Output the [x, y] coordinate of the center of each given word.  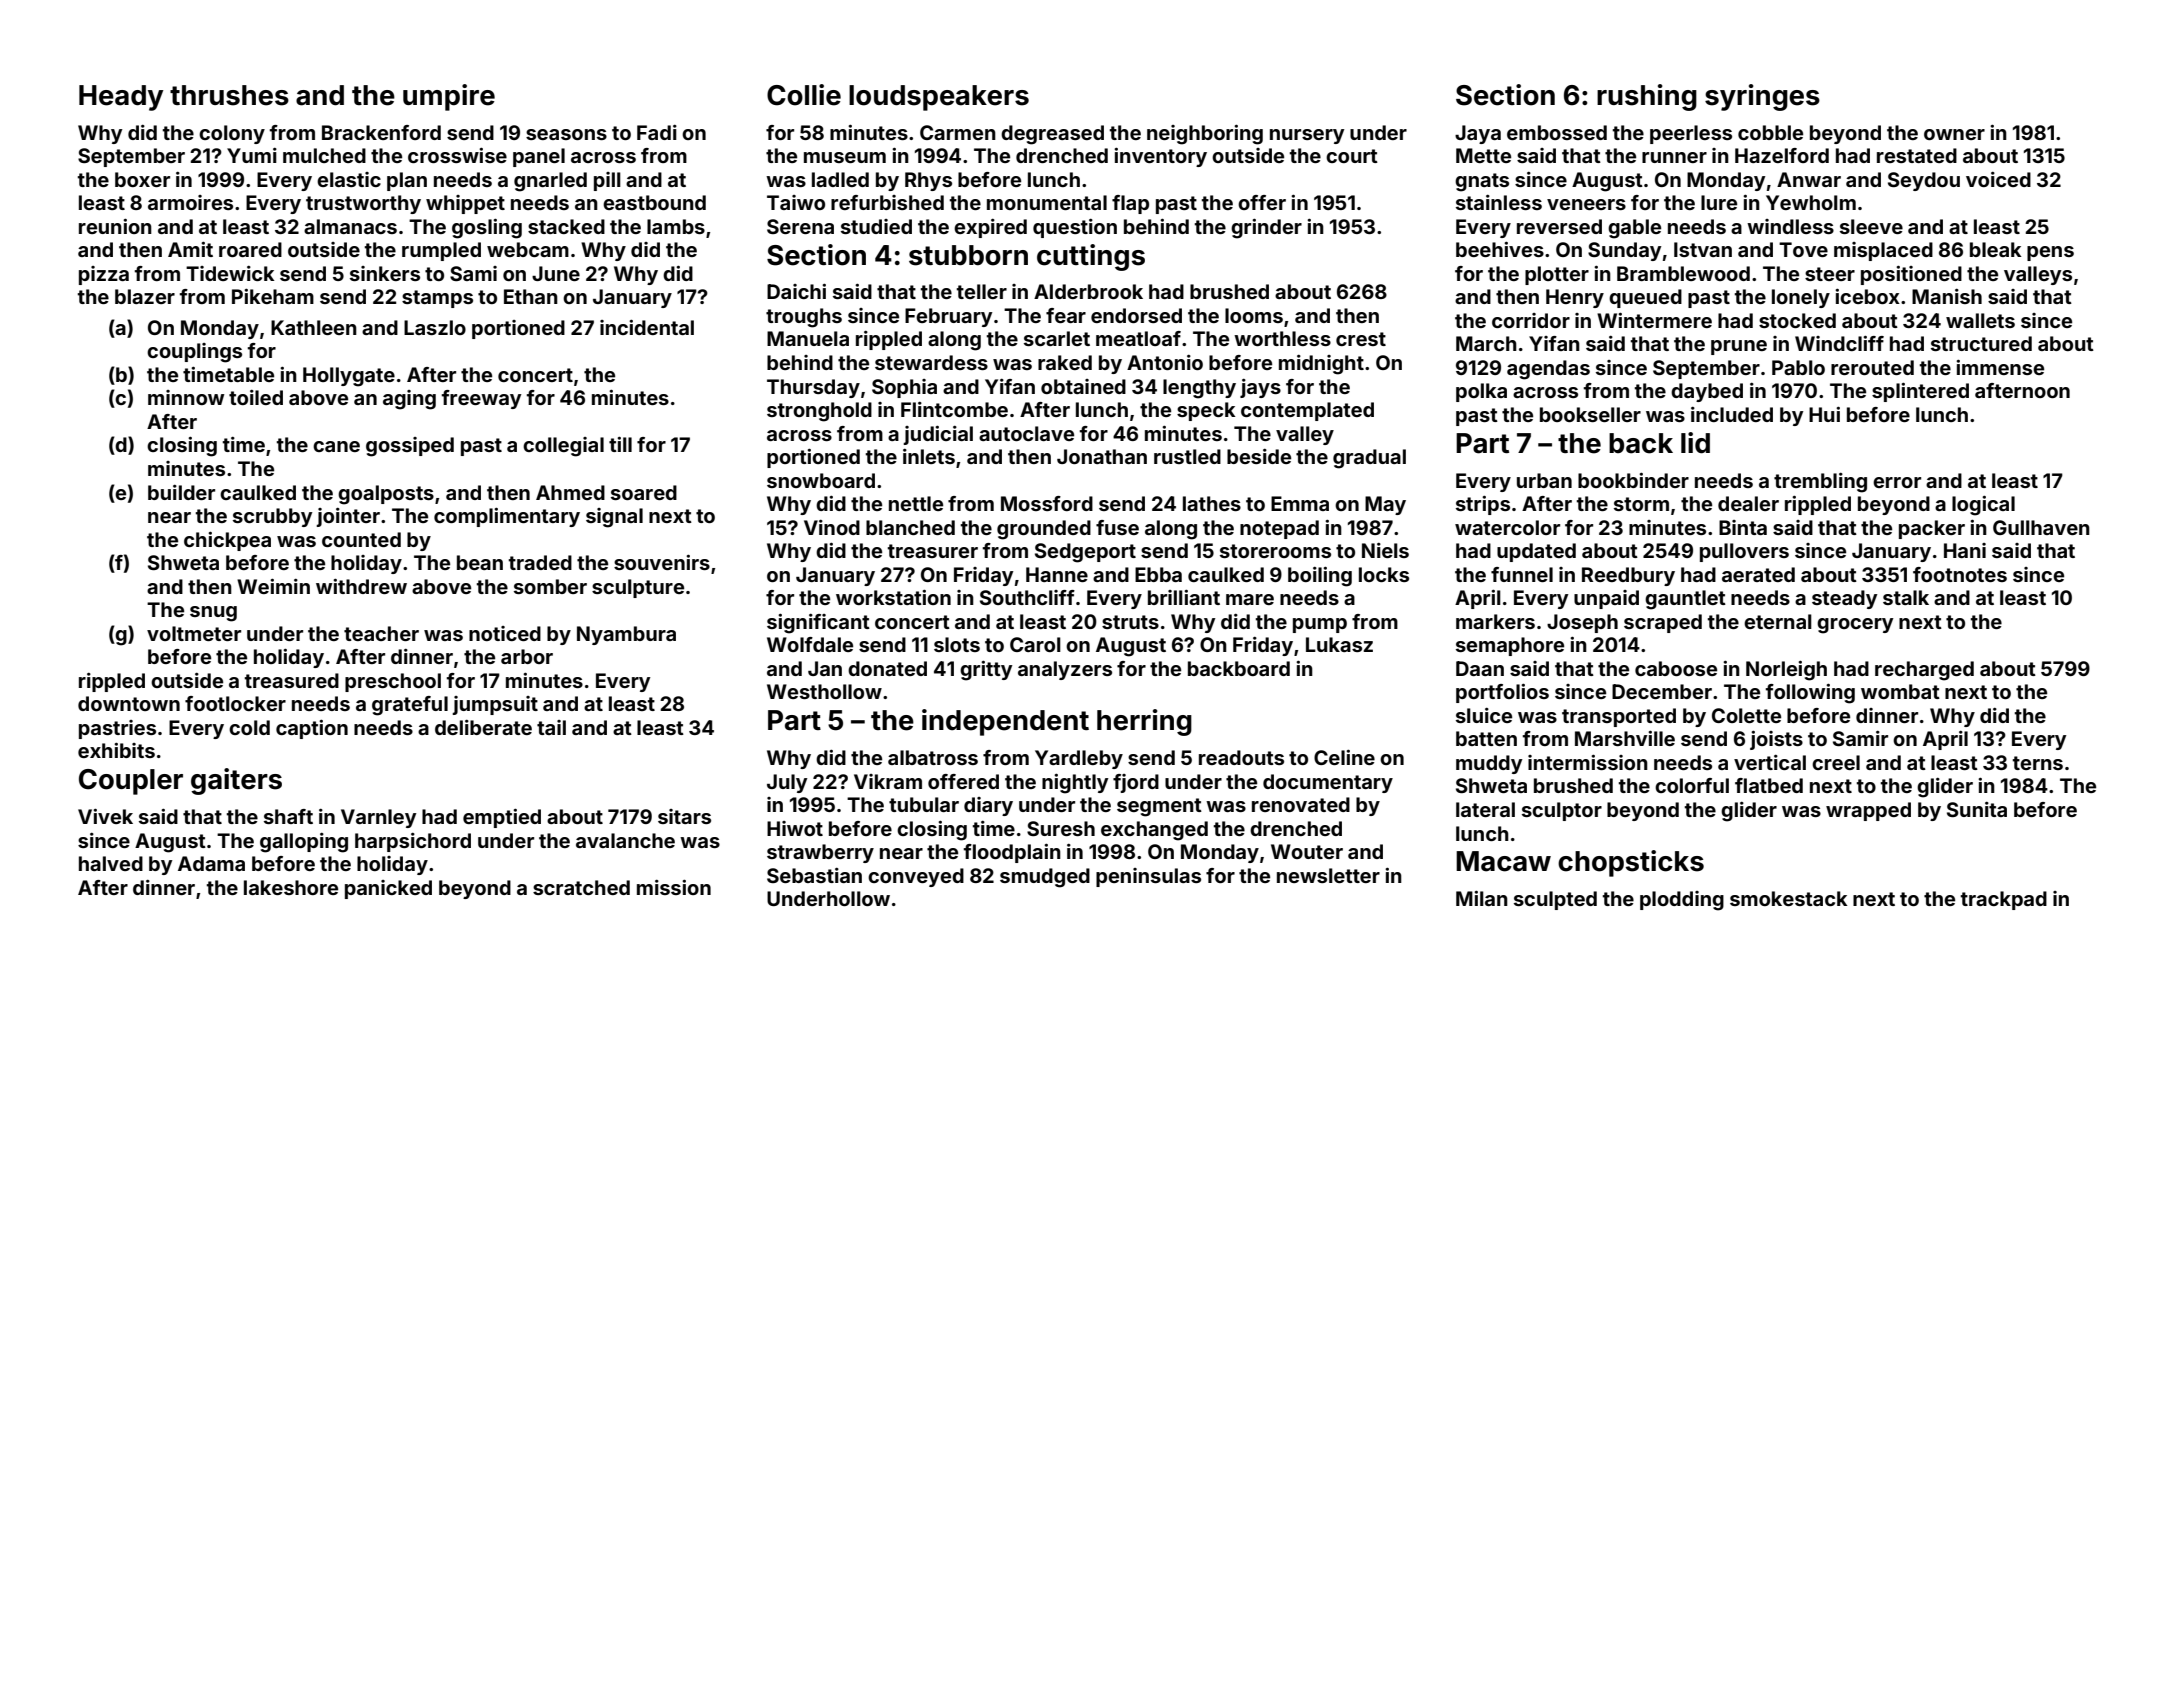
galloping [304, 843]
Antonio [1165, 362]
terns [2038, 763]
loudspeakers [939, 98]
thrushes [229, 95]
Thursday [813, 388]
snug [213, 614]
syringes [1762, 97]
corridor [1531, 320]
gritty [986, 671]
